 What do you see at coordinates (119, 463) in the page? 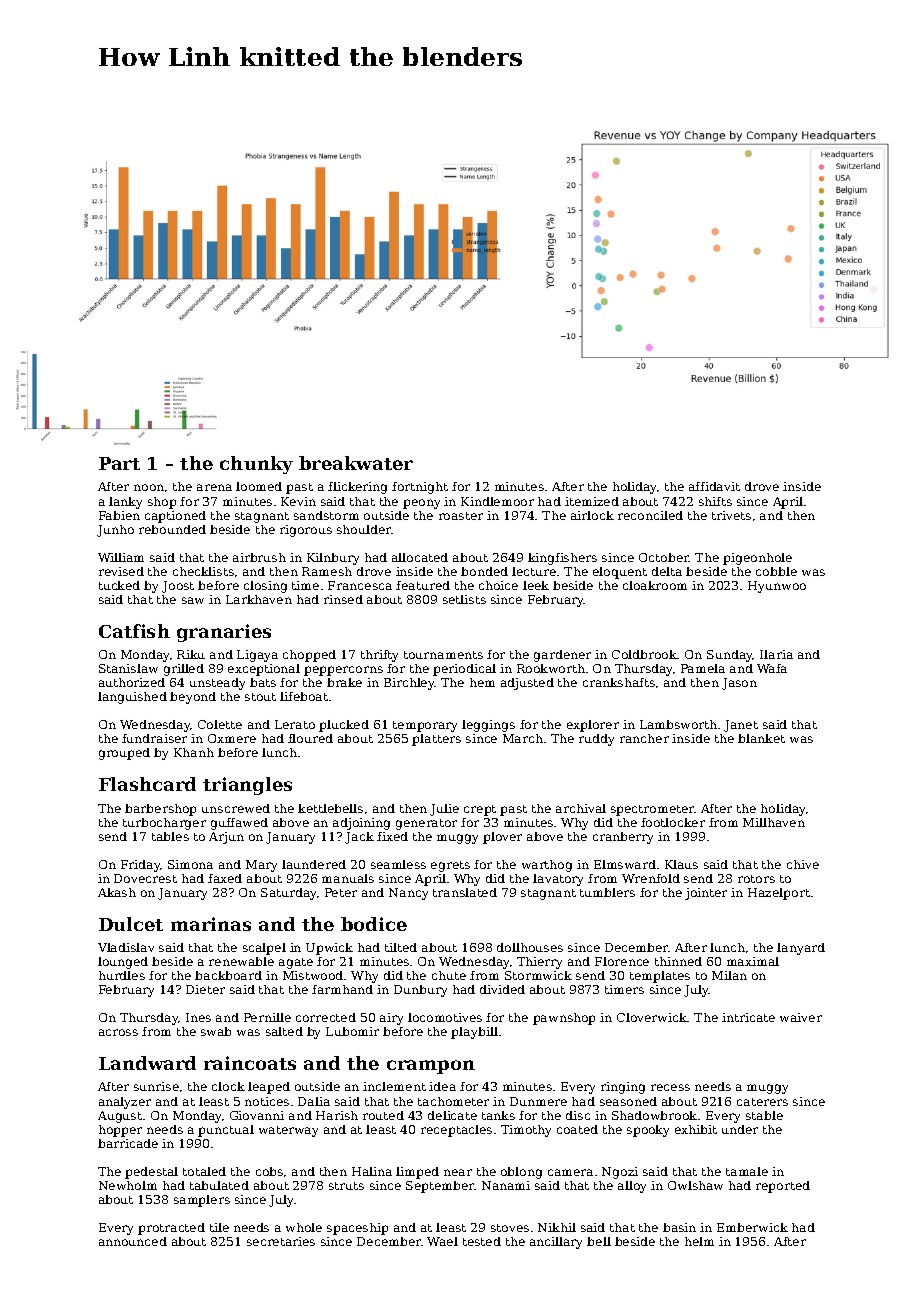
I see `Part` at bounding box center [119, 463].
